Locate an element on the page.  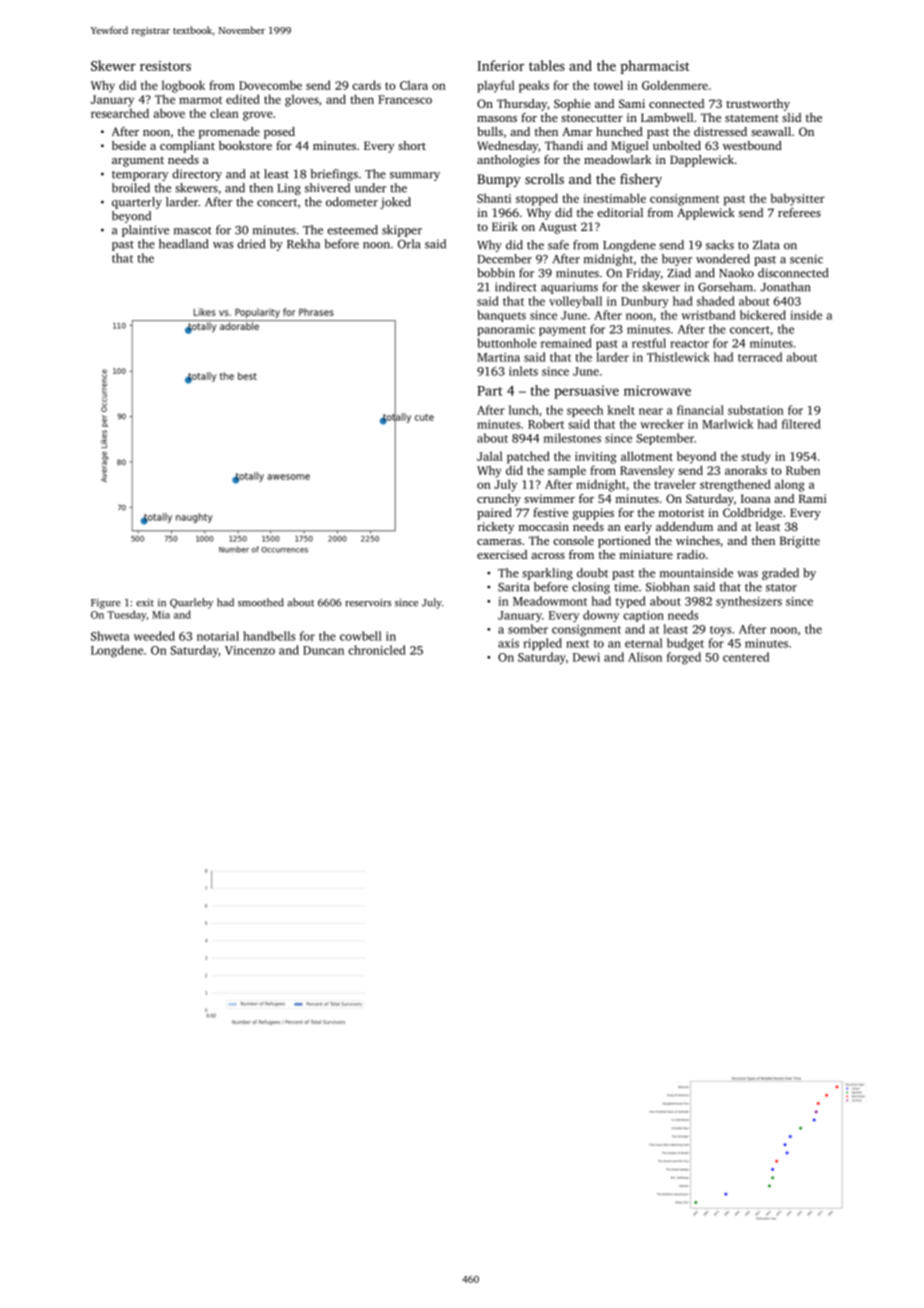
chronicled is located at coordinates (377, 650).
